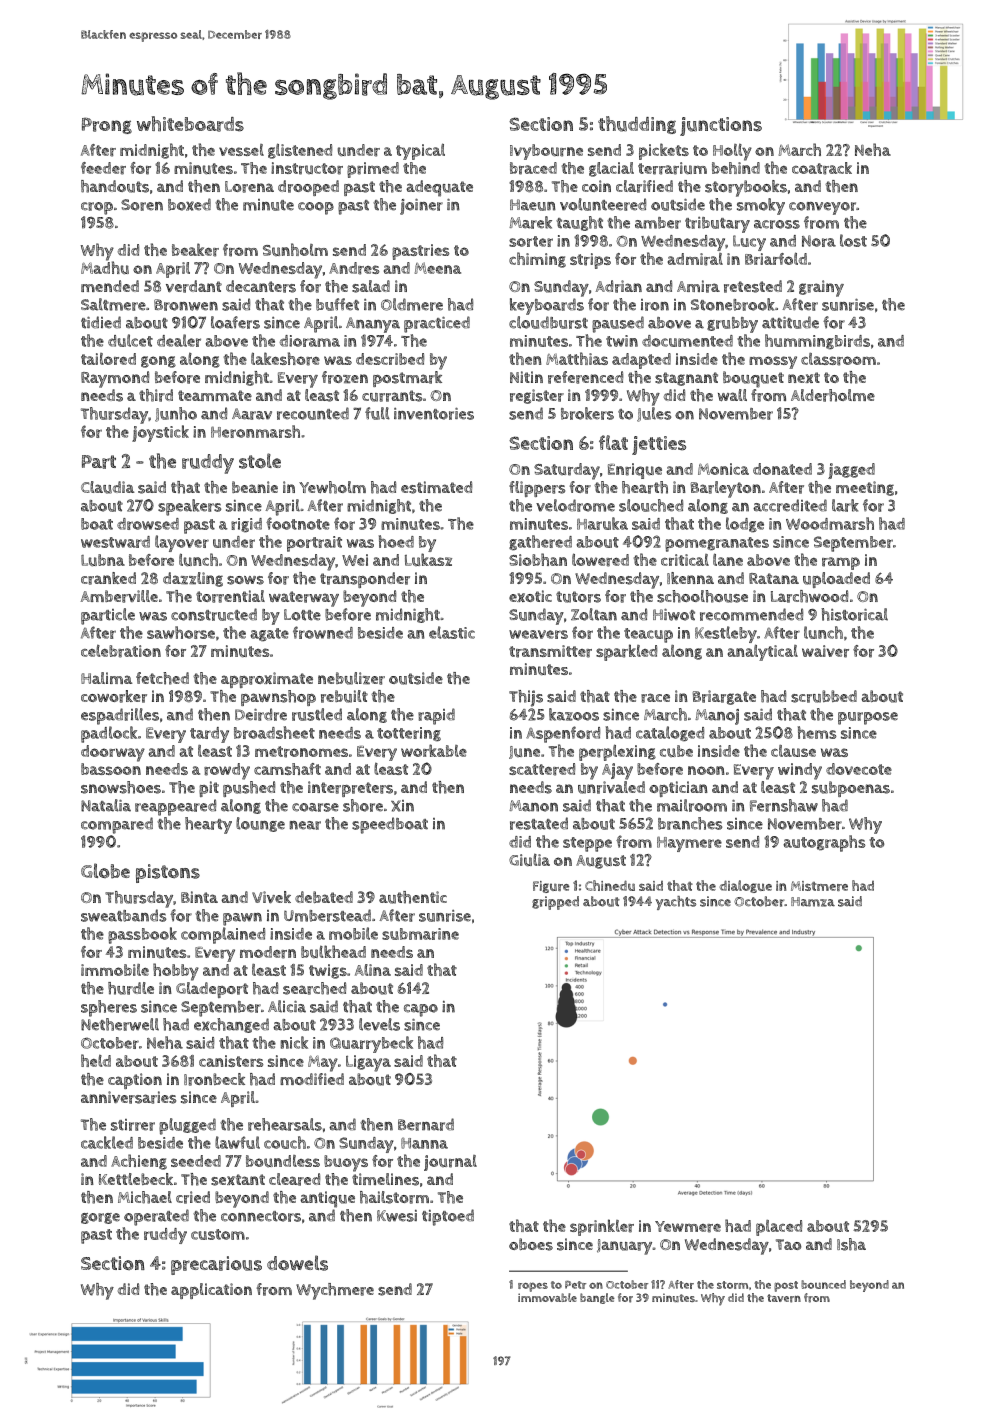  I want to click on application, so click(211, 1291).
